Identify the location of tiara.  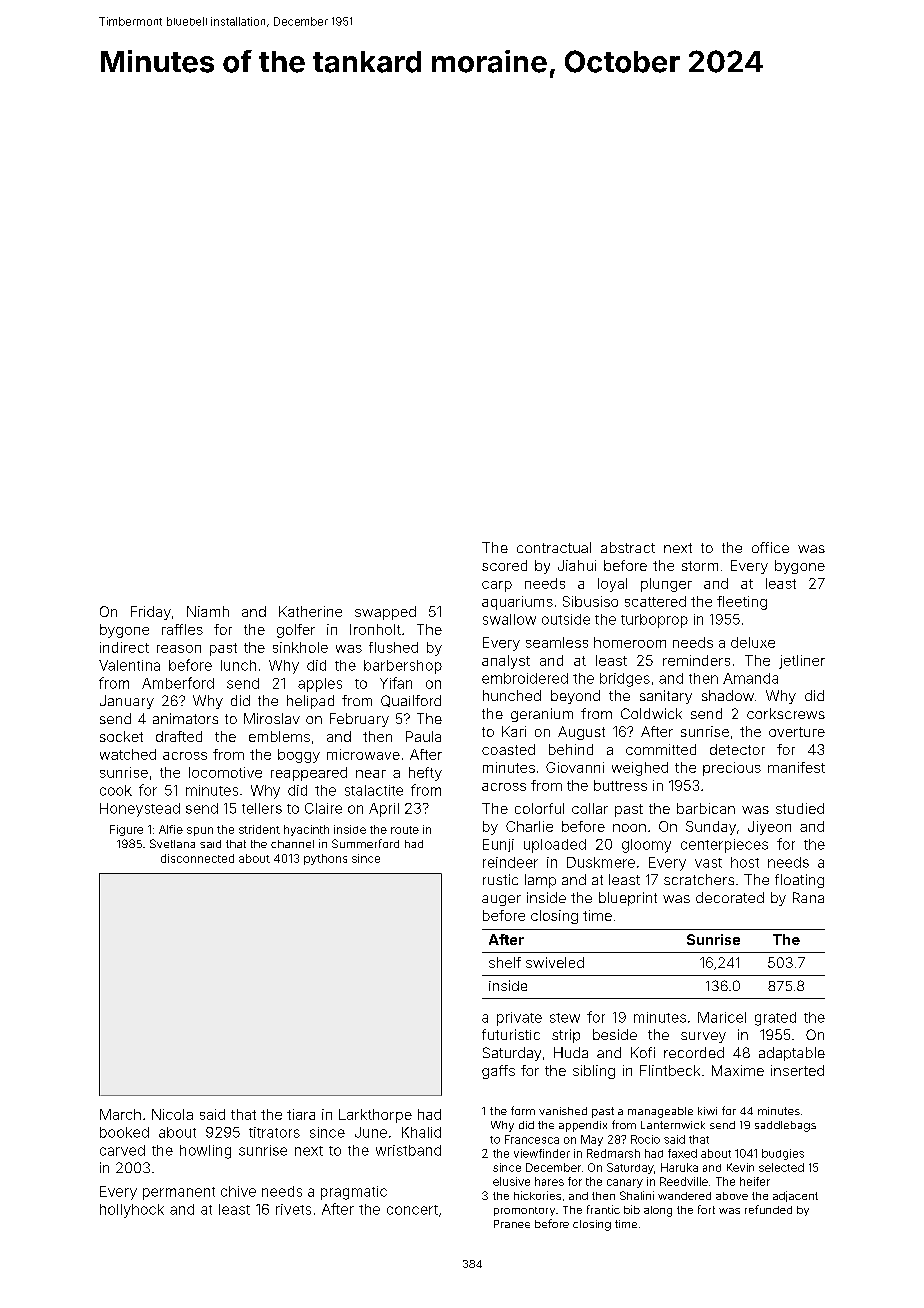
(301, 1114).
